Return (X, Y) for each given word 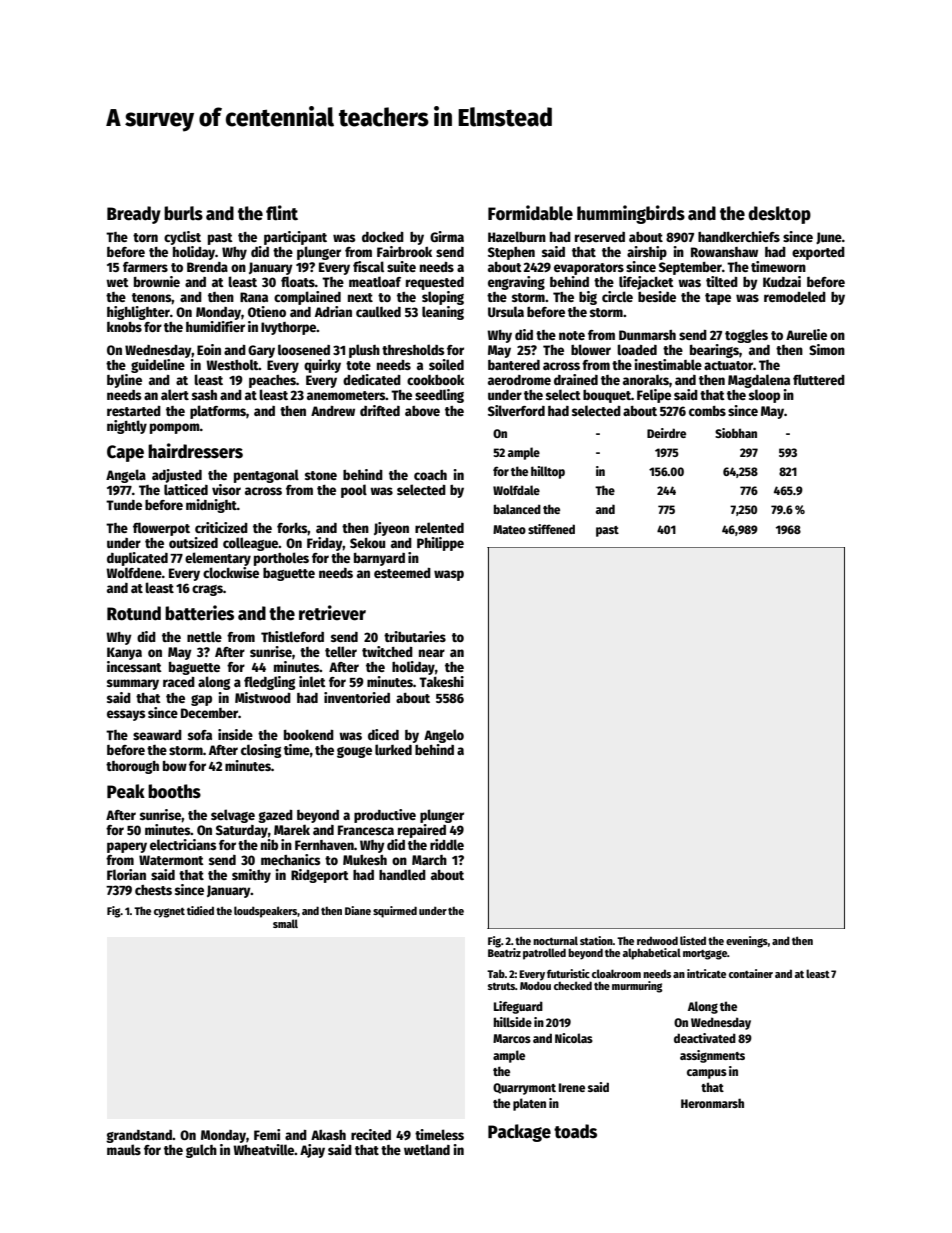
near (432, 653)
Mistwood (263, 697)
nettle (204, 636)
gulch (201, 1151)
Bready (134, 215)
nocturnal (555, 940)
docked (383, 236)
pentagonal (266, 476)
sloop (764, 396)
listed (693, 940)
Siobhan (736, 433)
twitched (387, 651)
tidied (200, 910)
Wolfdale (516, 490)
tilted (722, 281)
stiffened (551, 529)
